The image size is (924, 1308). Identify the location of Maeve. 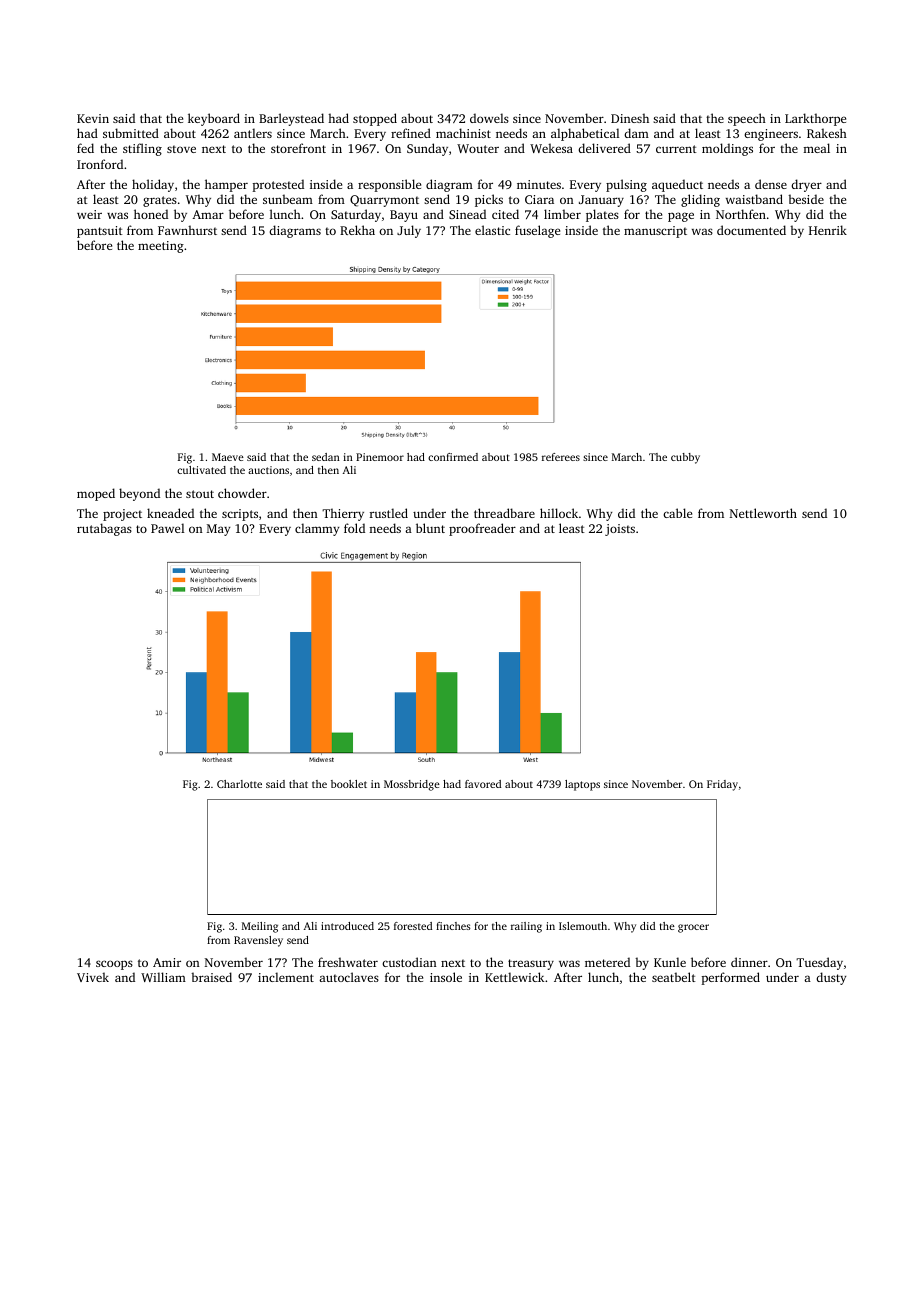
(228, 457).
